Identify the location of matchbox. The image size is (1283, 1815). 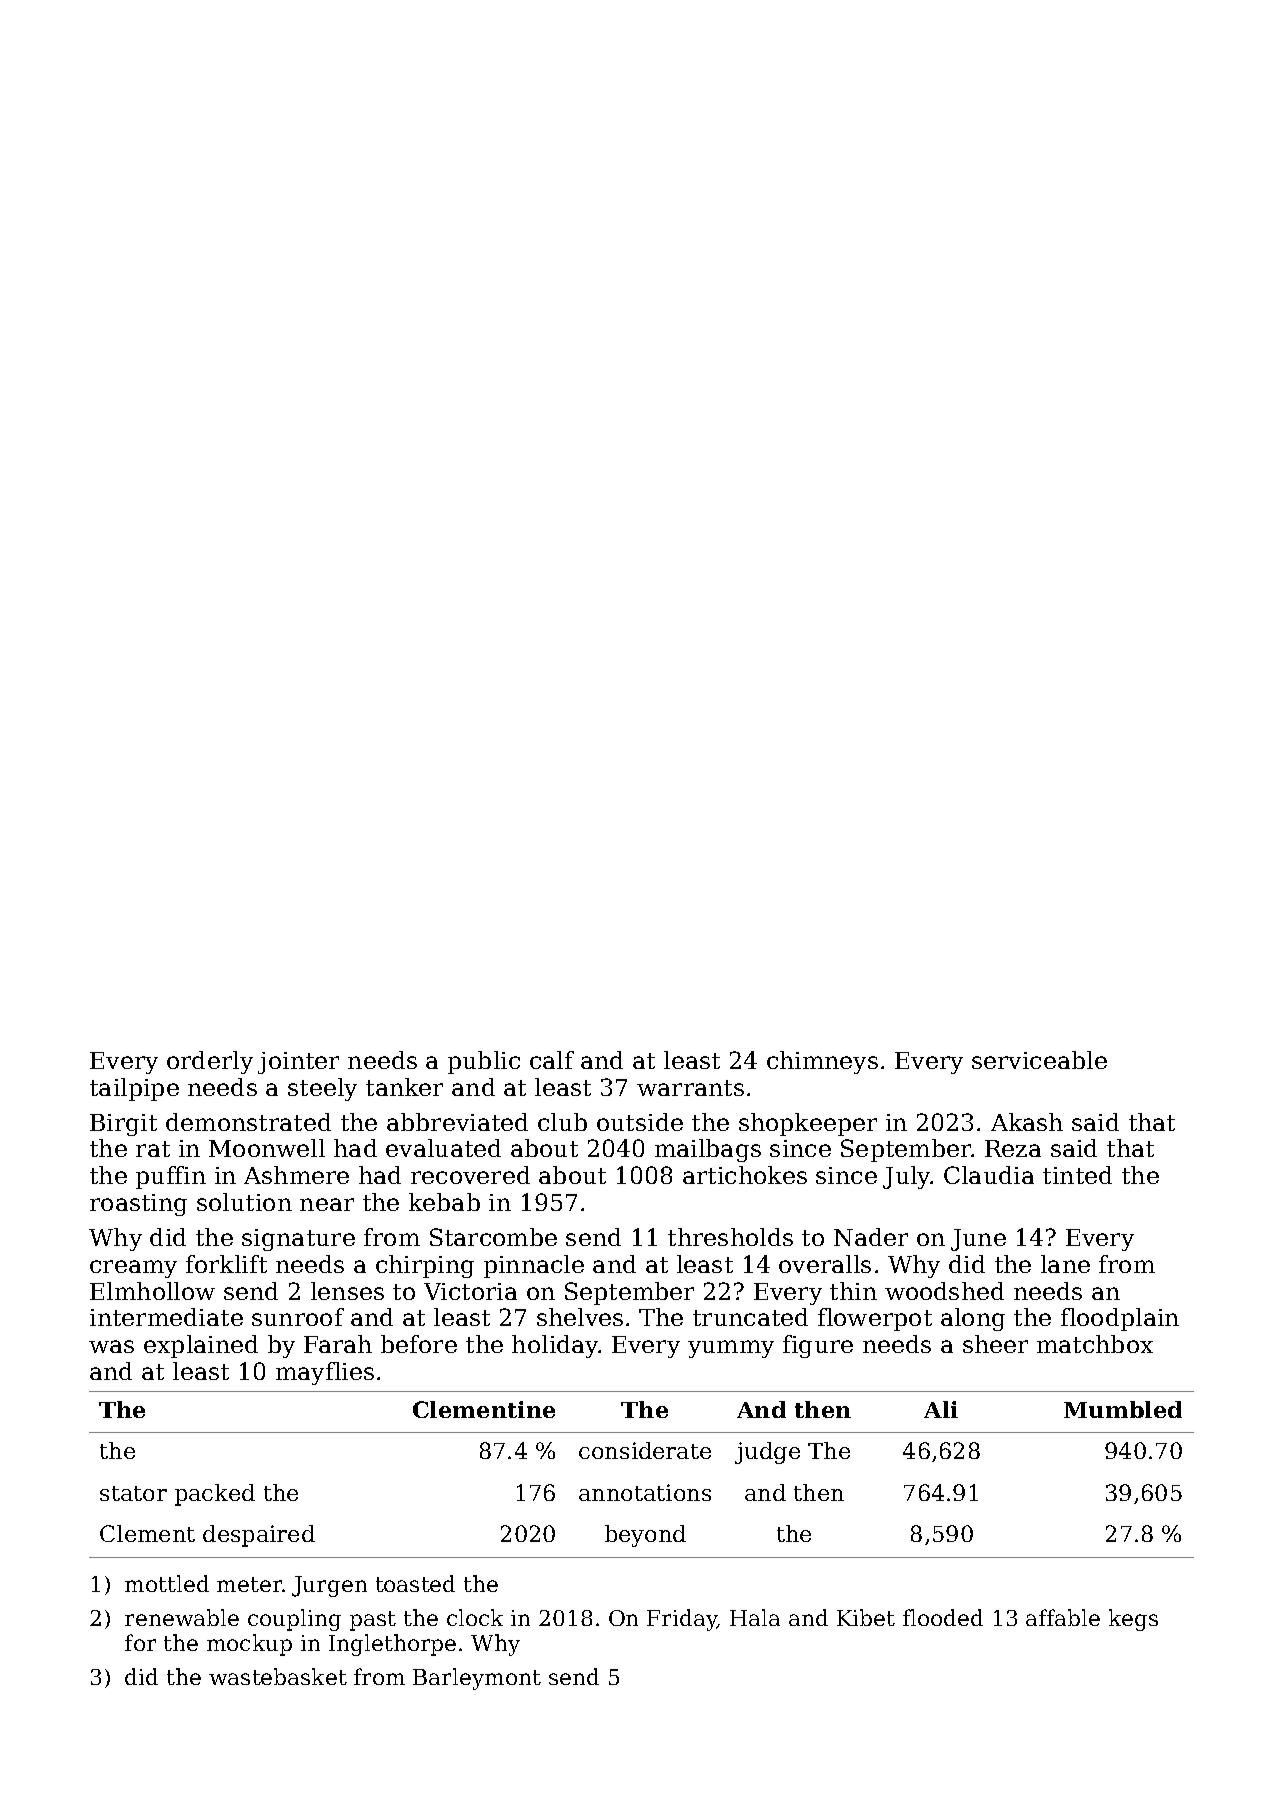
(1095, 1344).
